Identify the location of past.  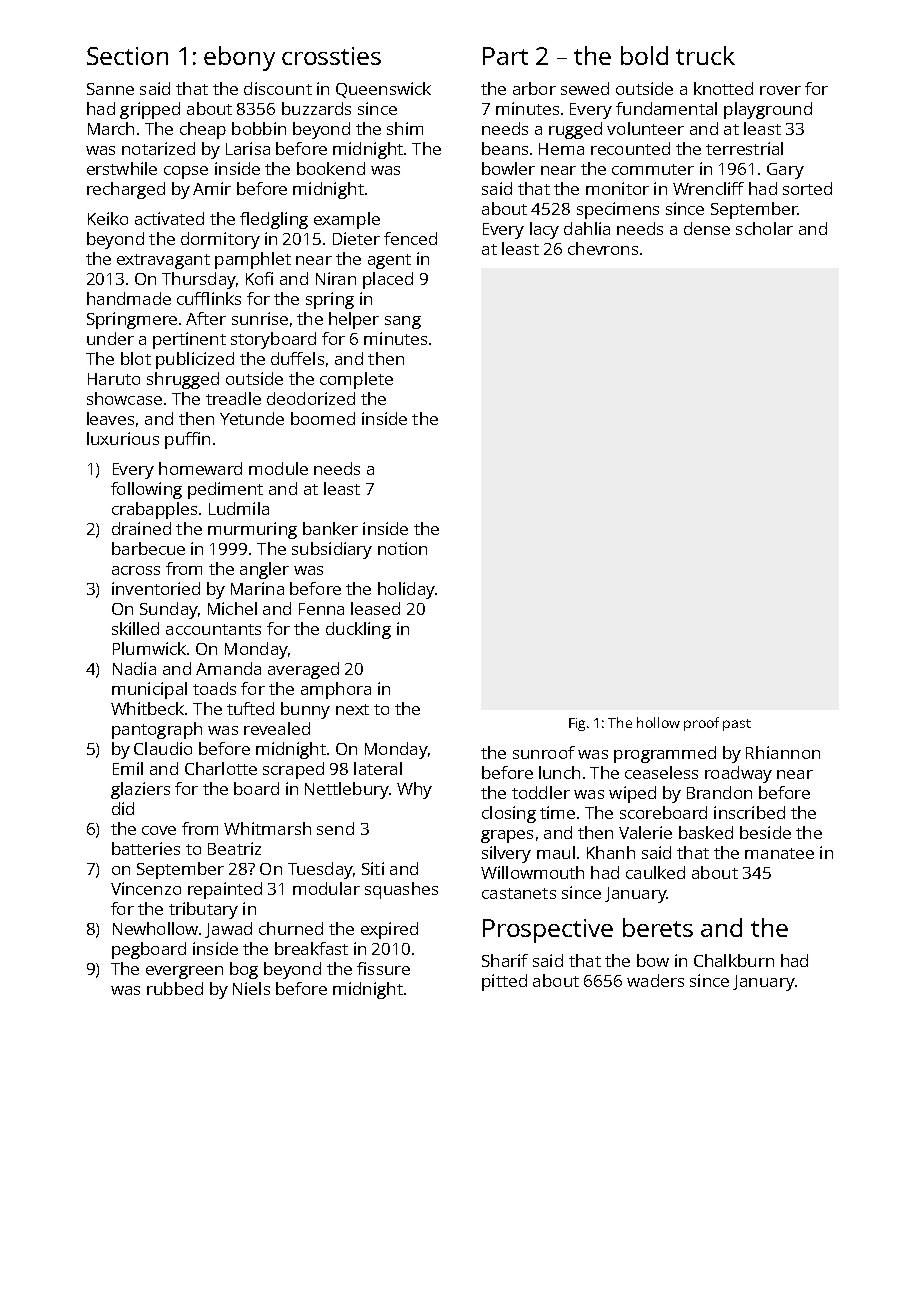
(737, 725).
